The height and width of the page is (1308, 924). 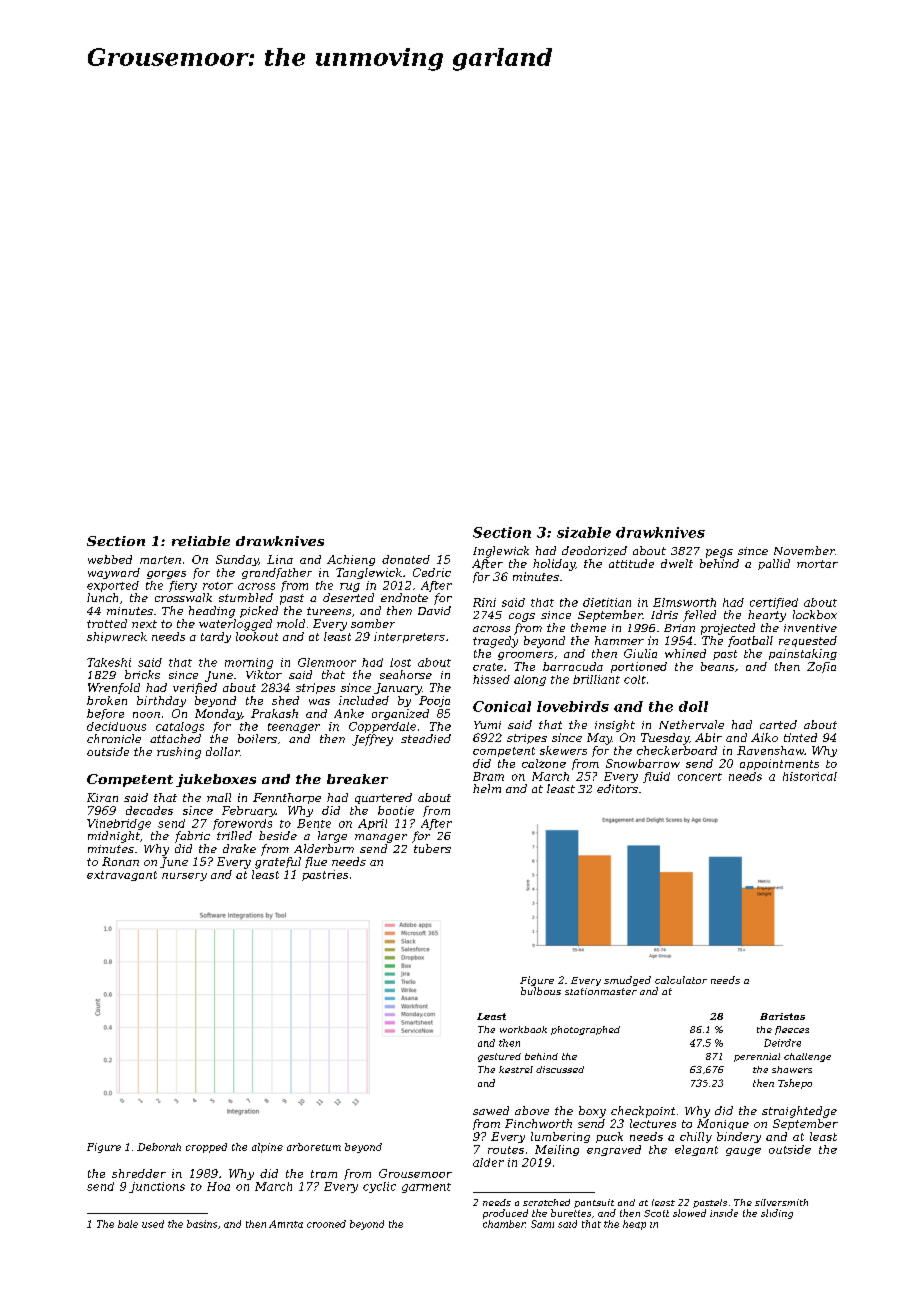 What do you see at coordinates (280, 559) in the page?
I see `Lina` at bounding box center [280, 559].
